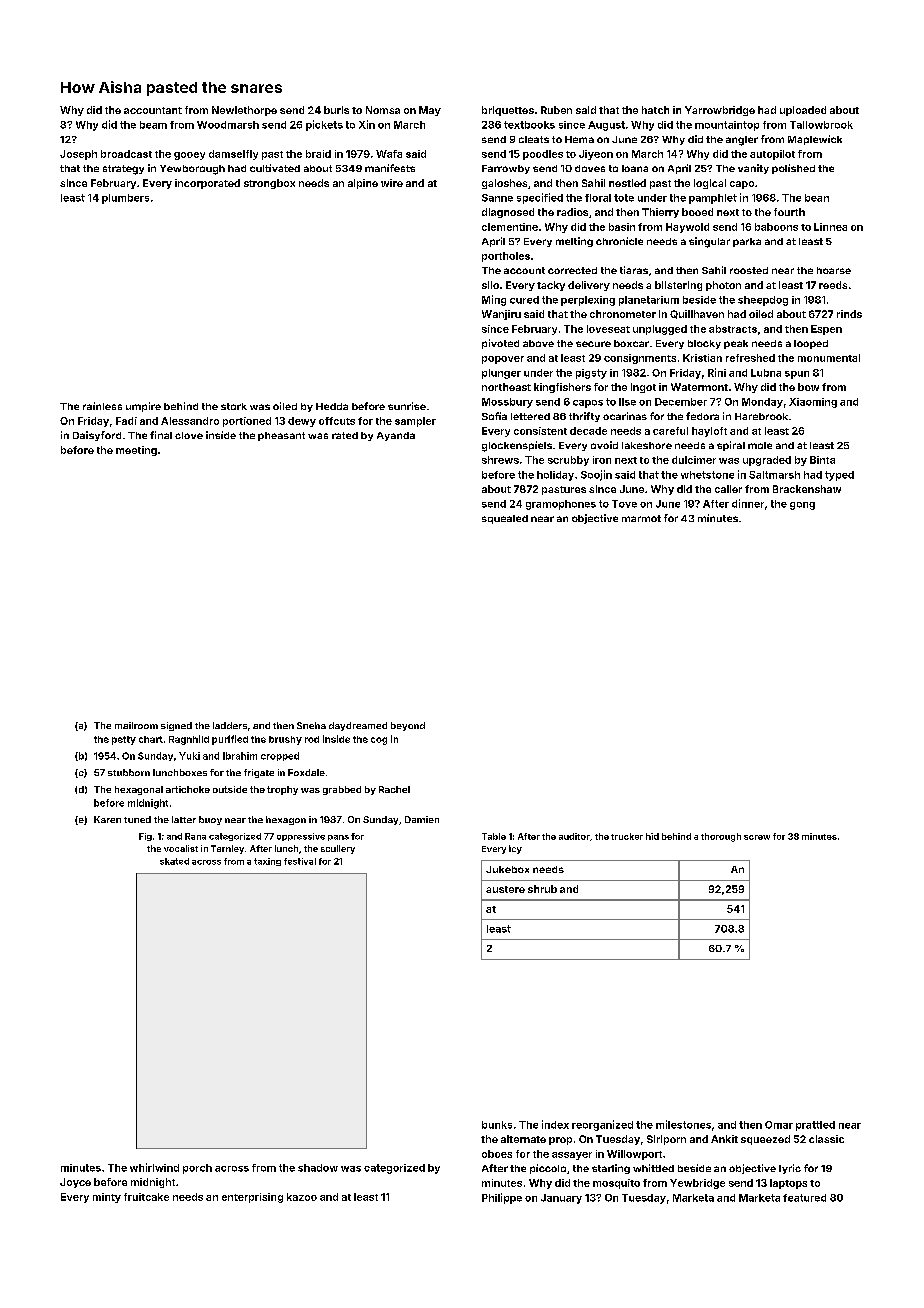  Describe the element at coordinates (102, 406) in the page. I see `rainless` at that location.
